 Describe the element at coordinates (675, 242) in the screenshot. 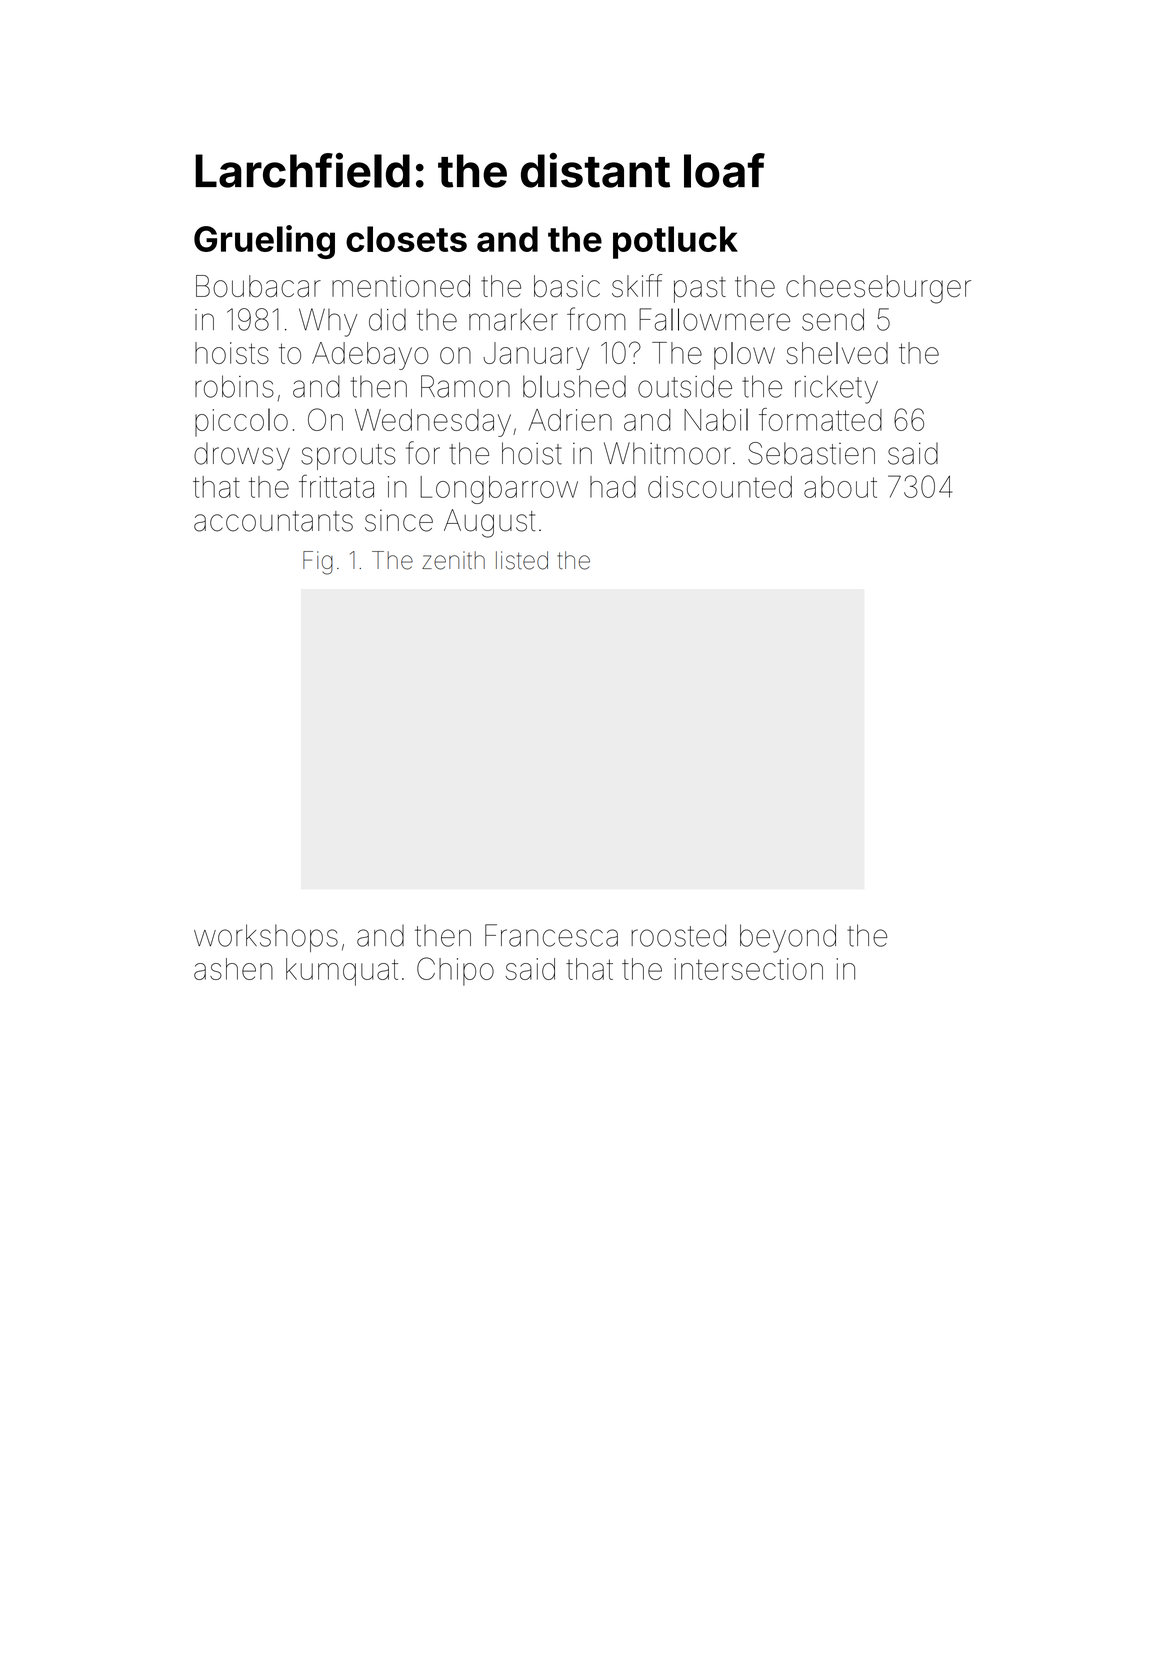

I see `potluck` at that location.
